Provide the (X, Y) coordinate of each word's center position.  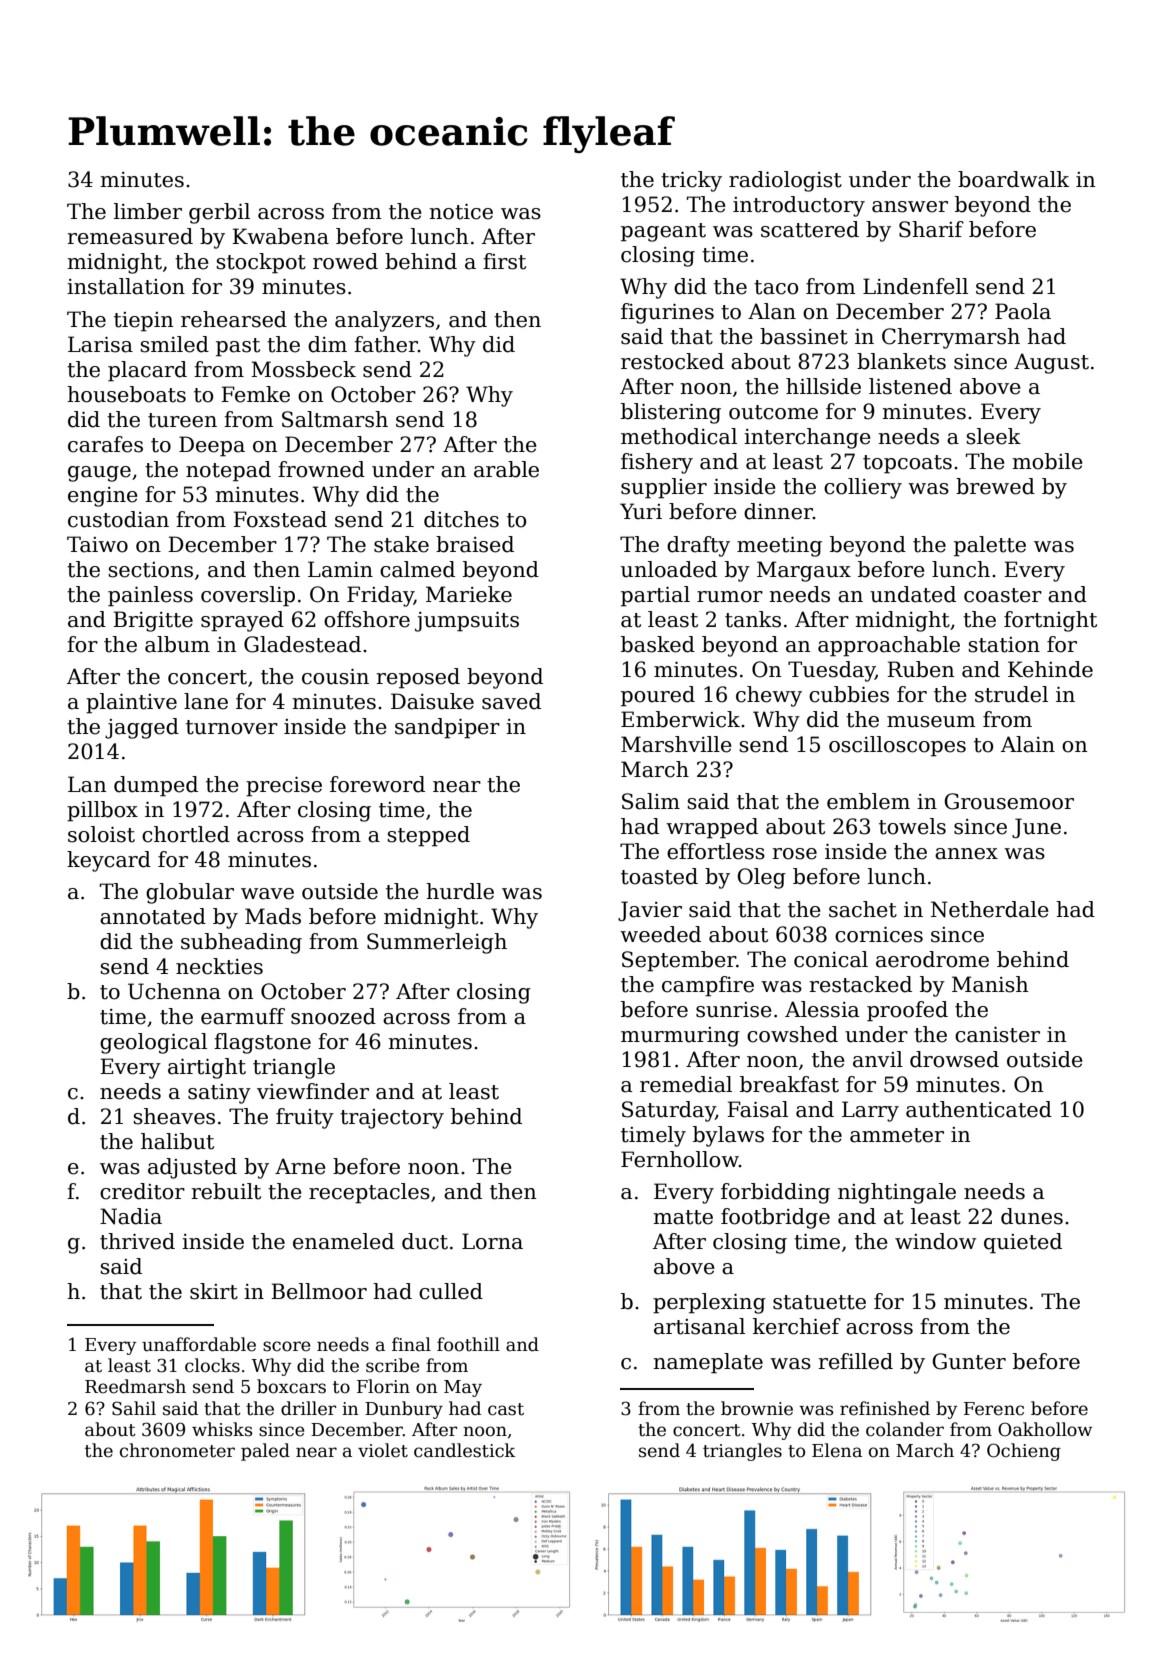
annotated (153, 916)
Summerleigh (437, 943)
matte (683, 1217)
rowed (345, 261)
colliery (863, 488)
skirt (214, 1291)
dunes (1032, 1216)
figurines (667, 313)
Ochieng (1024, 1452)
